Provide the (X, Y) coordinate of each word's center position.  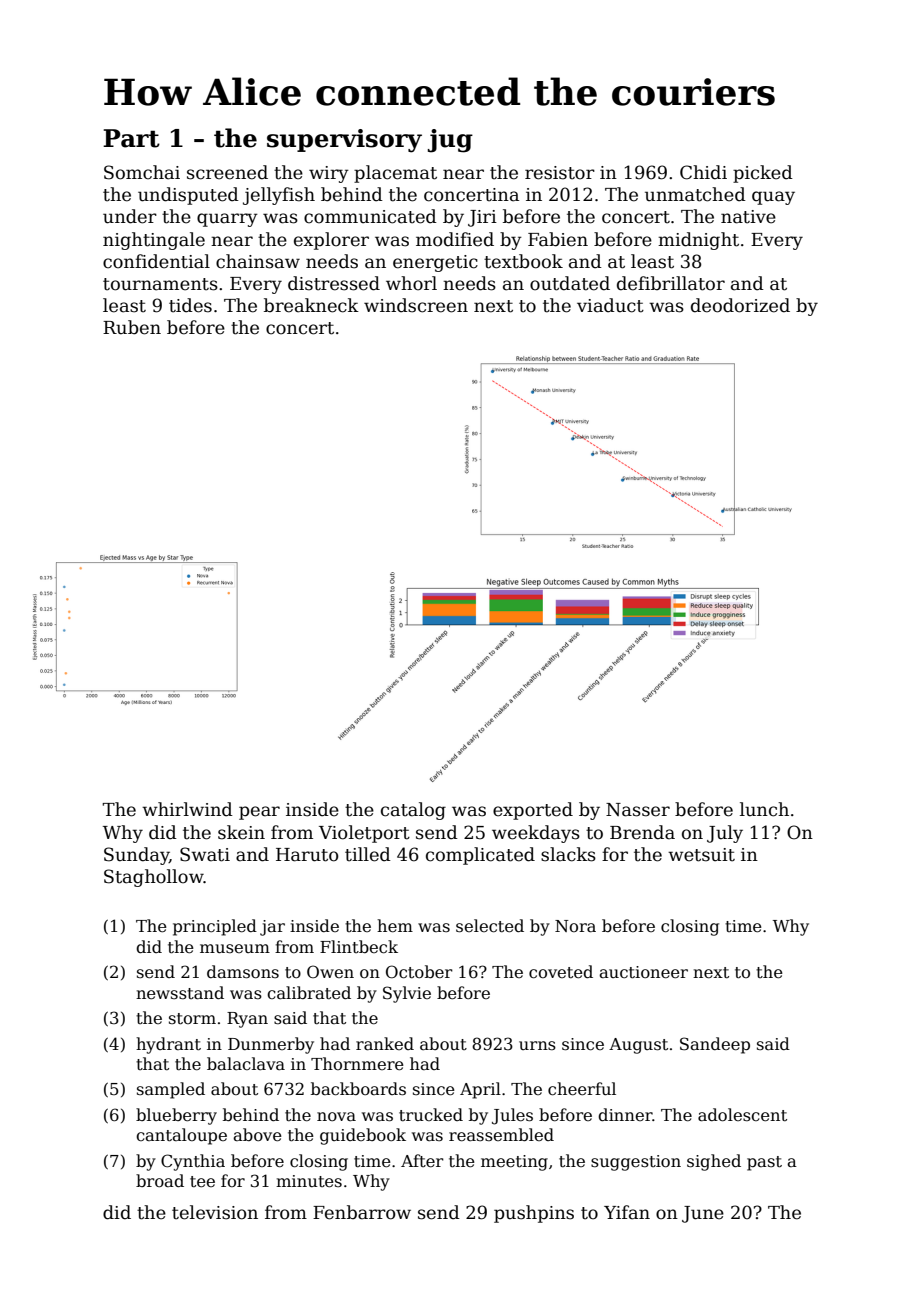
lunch (764, 809)
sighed (714, 1162)
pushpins (534, 1214)
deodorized (740, 305)
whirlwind (187, 809)
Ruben (132, 327)
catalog (413, 811)
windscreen (416, 305)
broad (160, 1180)
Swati (205, 854)
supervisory (344, 141)
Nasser (638, 810)
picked (763, 174)
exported (533, 811)
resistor (560, 173)
